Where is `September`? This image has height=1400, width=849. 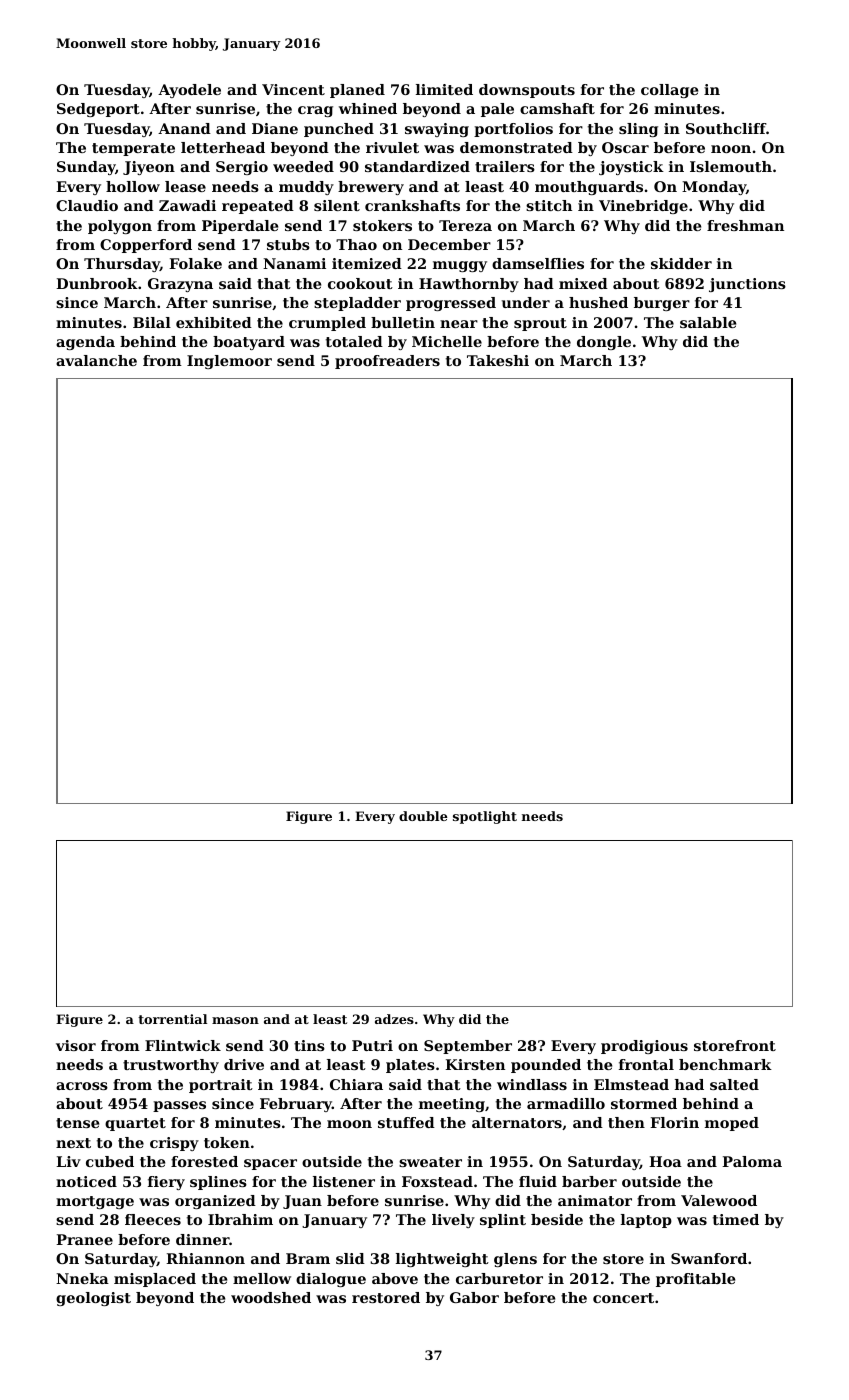
September is located at coordinates (468, 1047).
